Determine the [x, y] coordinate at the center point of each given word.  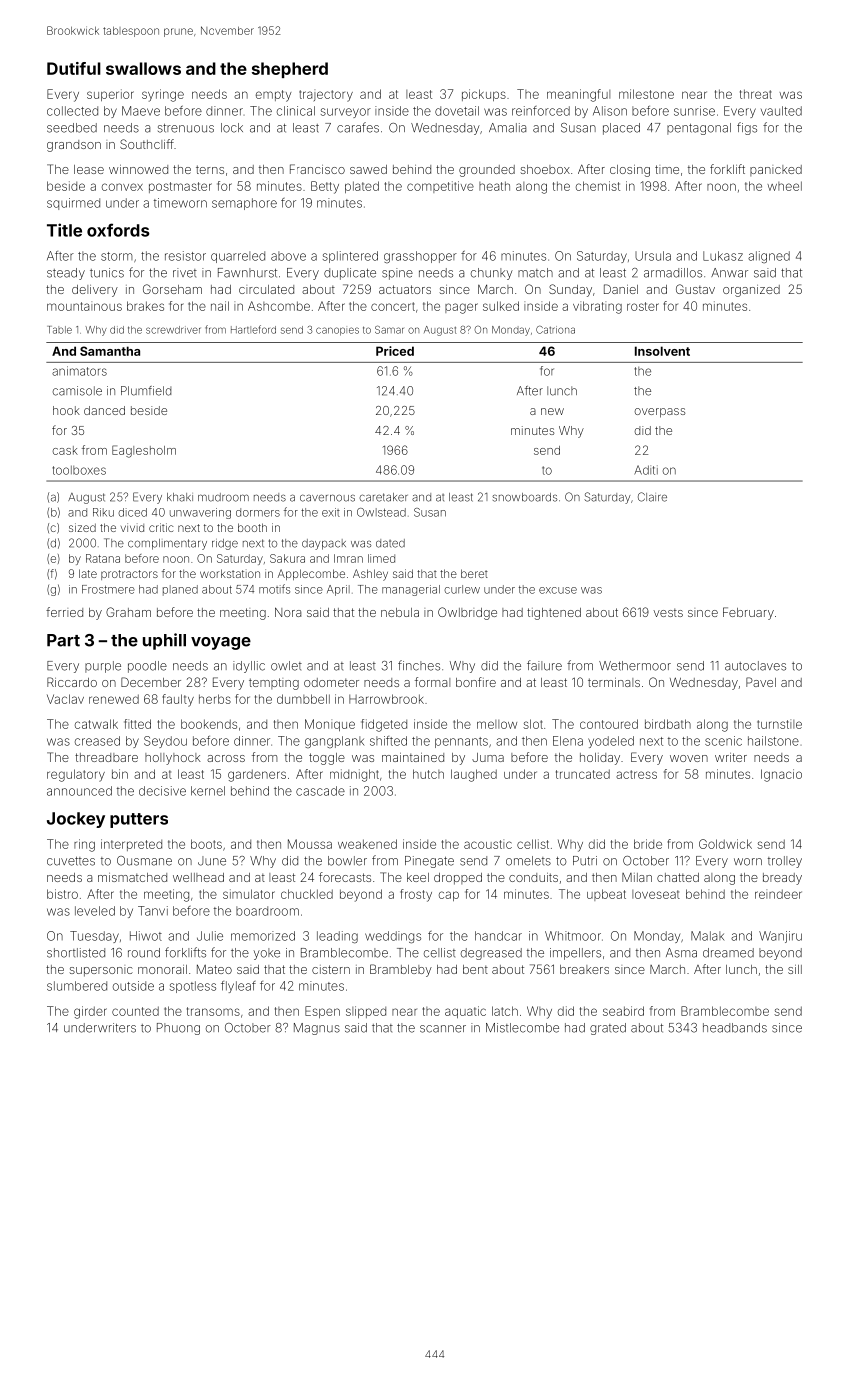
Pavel [761, 682]
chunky [492, 274]
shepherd [290, 70]
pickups [484, 95]
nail [220, 306]
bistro [62, 894]
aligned [769, 257]
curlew [462, 589]
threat [756, 94]
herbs [215, 699]
